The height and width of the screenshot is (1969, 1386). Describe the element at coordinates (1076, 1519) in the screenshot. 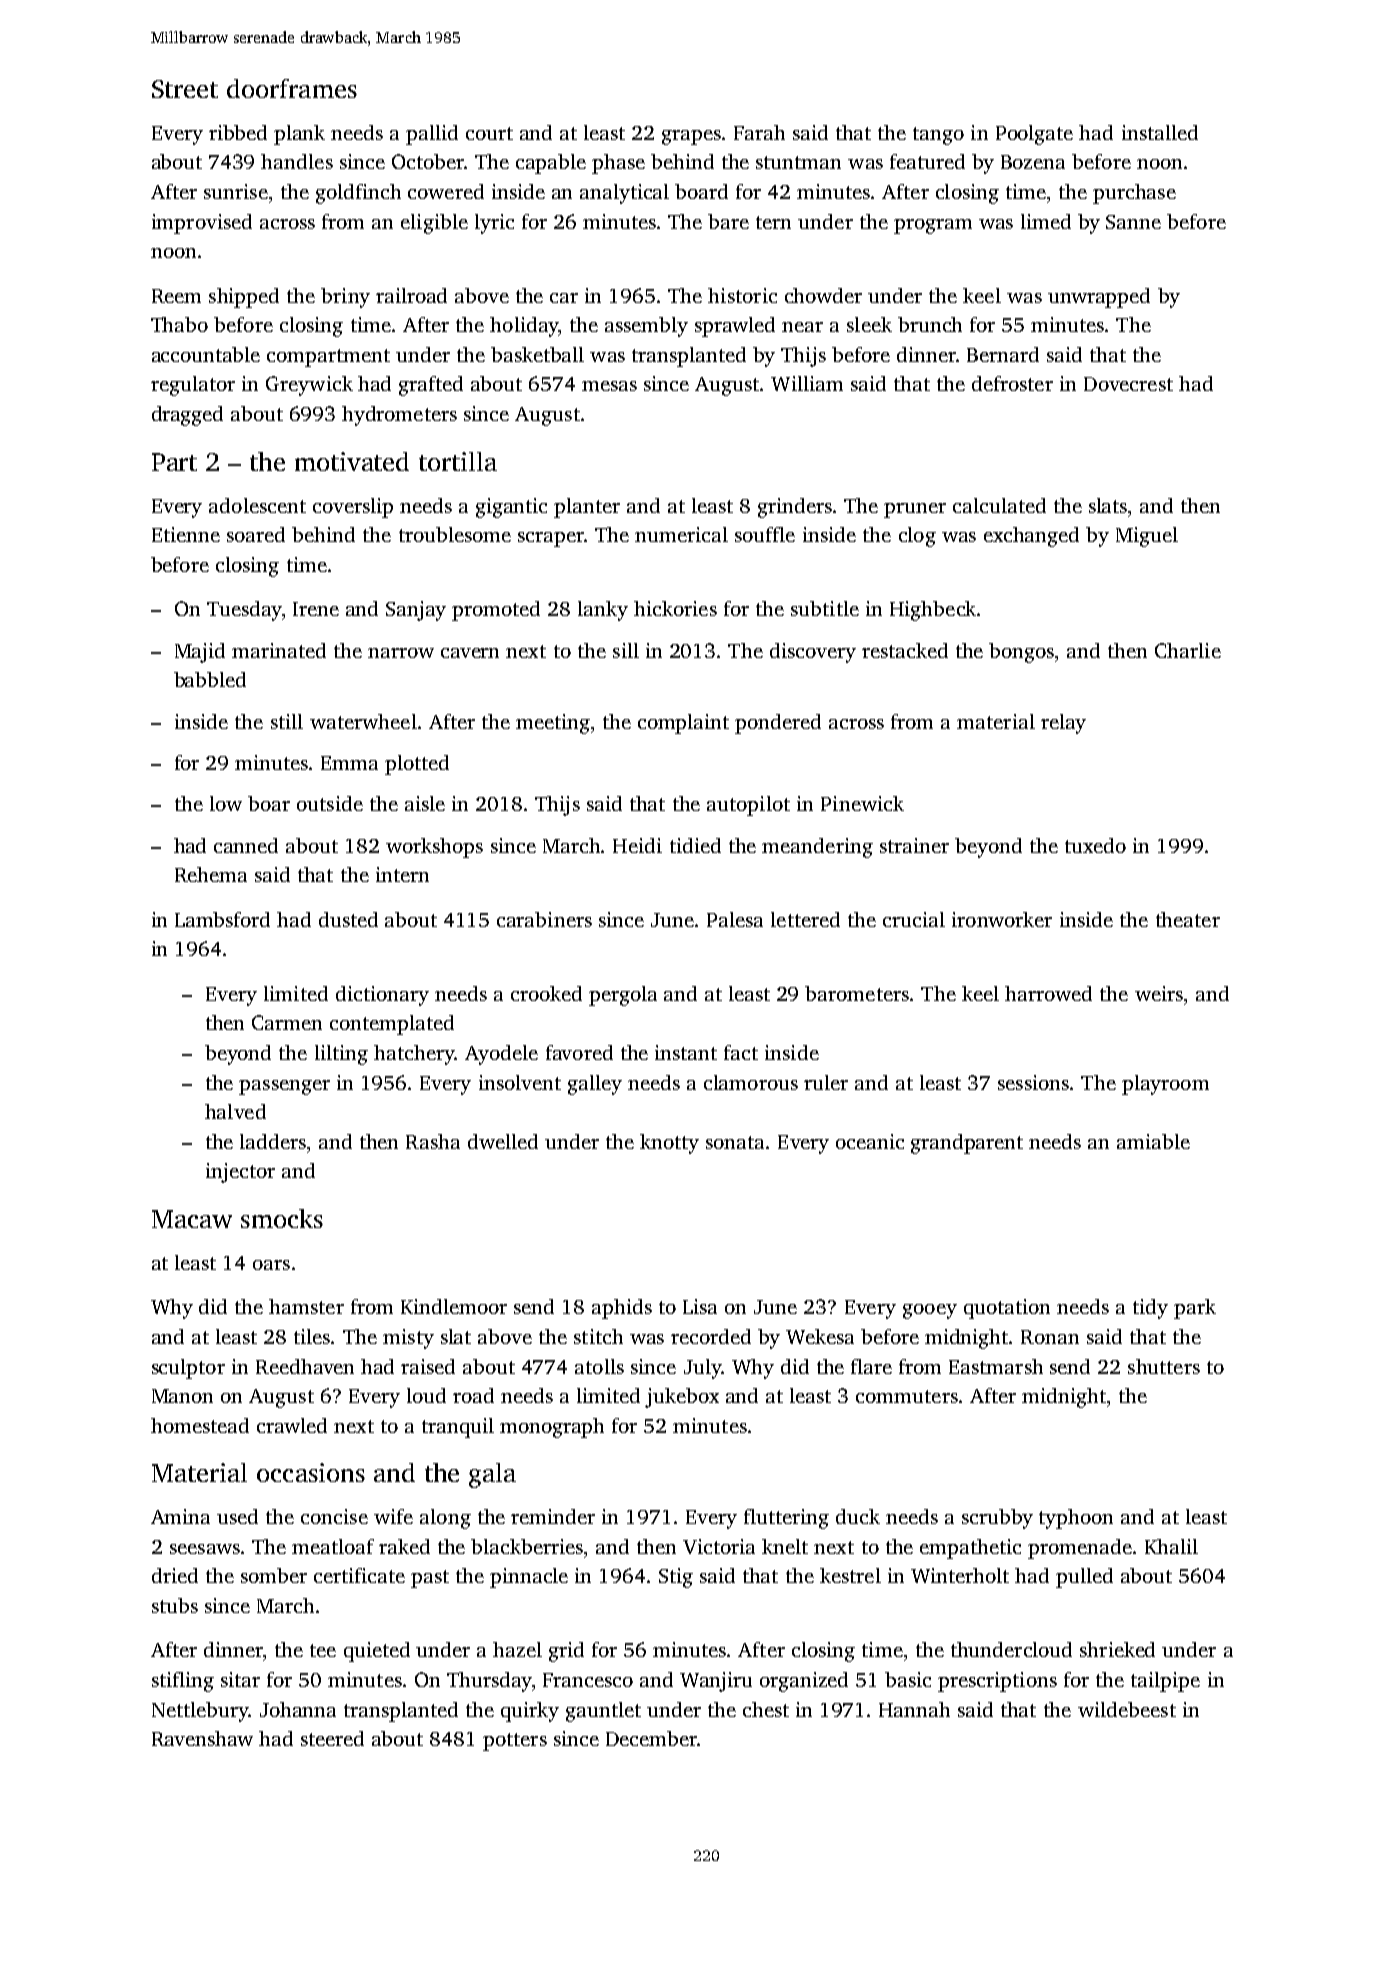

I see `typhoon` at that location.
